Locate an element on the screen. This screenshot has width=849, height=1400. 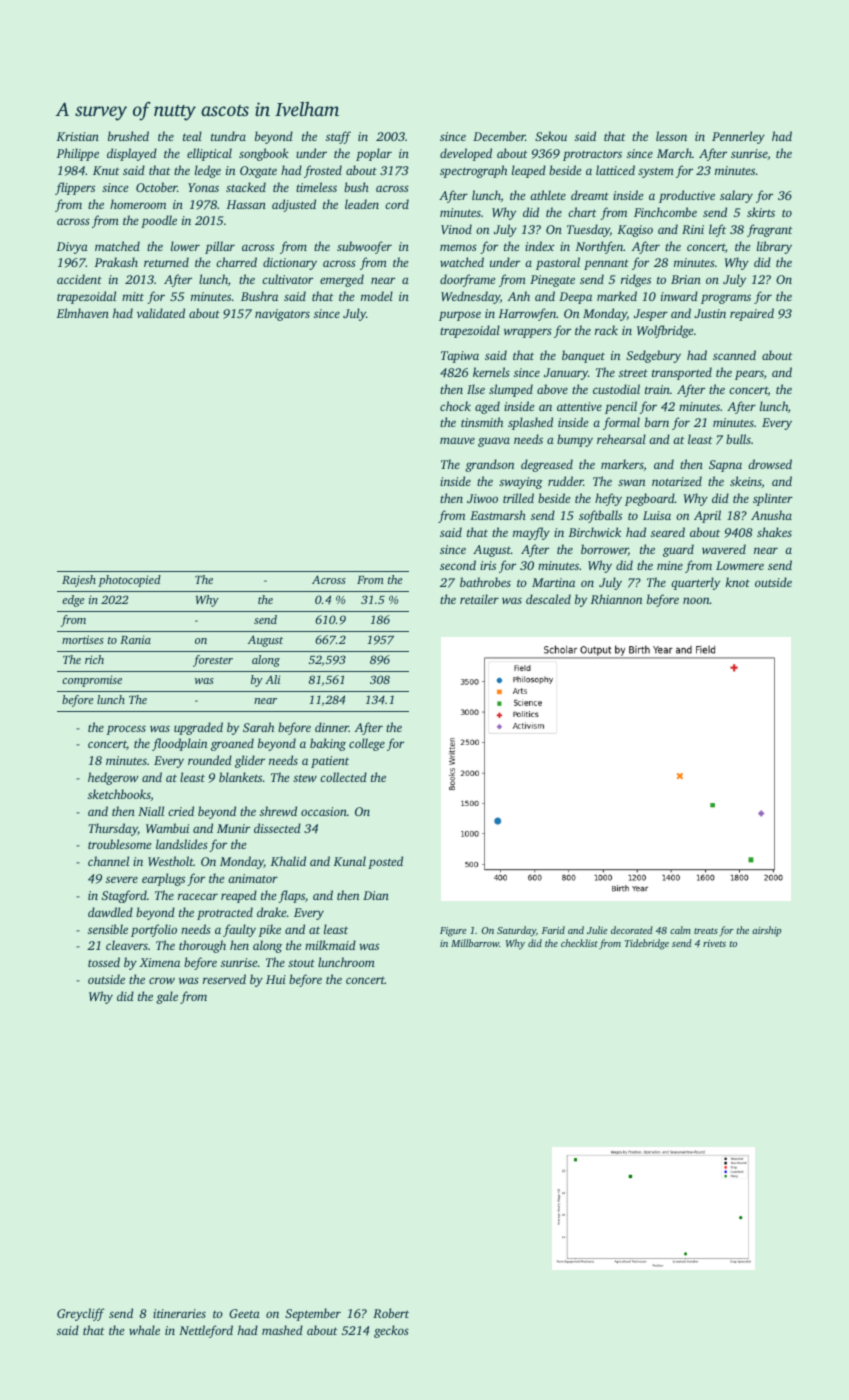
lesson is located at coordinates (671, 136).
